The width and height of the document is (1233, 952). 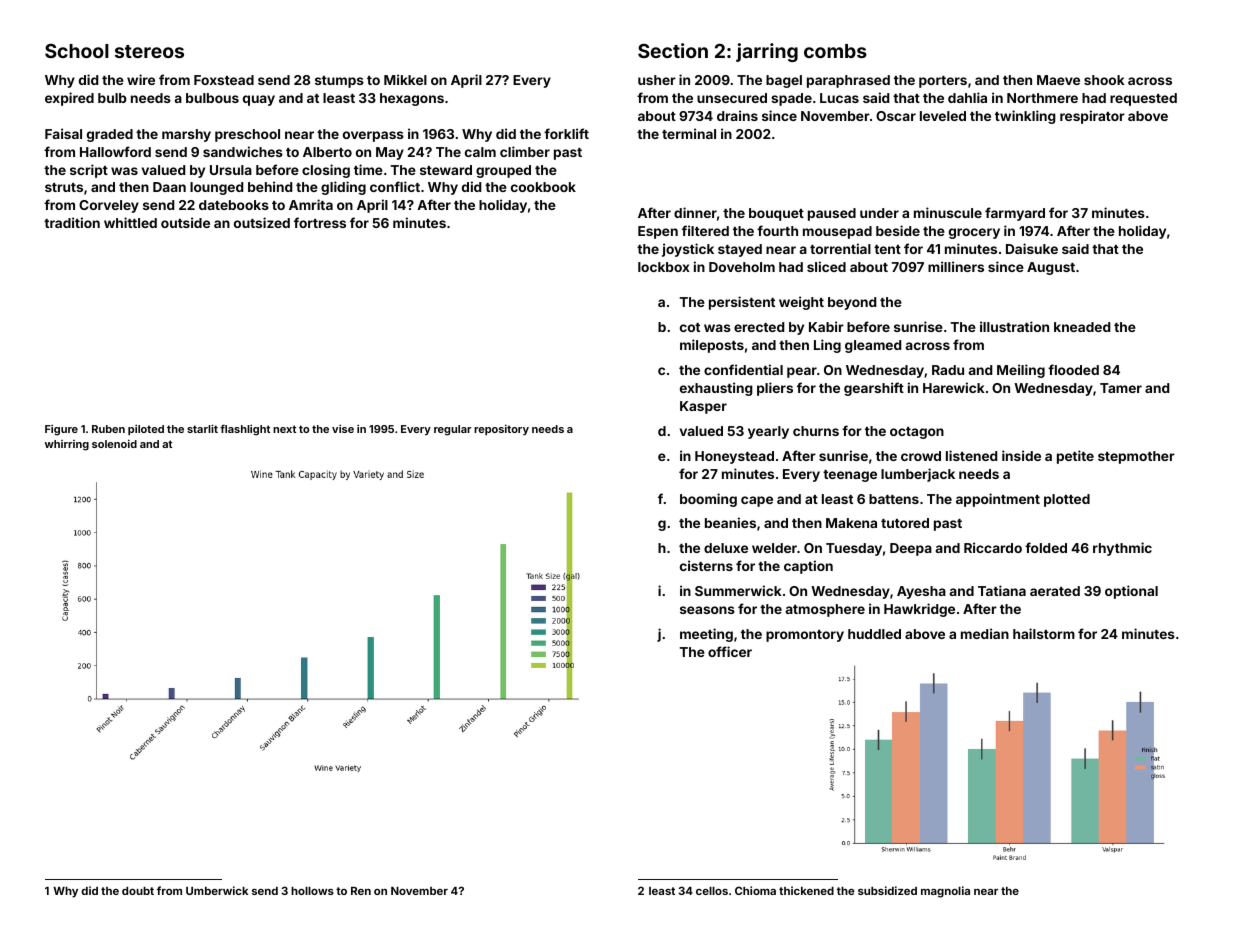 What do you see at coordinates (169, 187) in the document?
I see `Daan` at bounding box center [169, 187].
